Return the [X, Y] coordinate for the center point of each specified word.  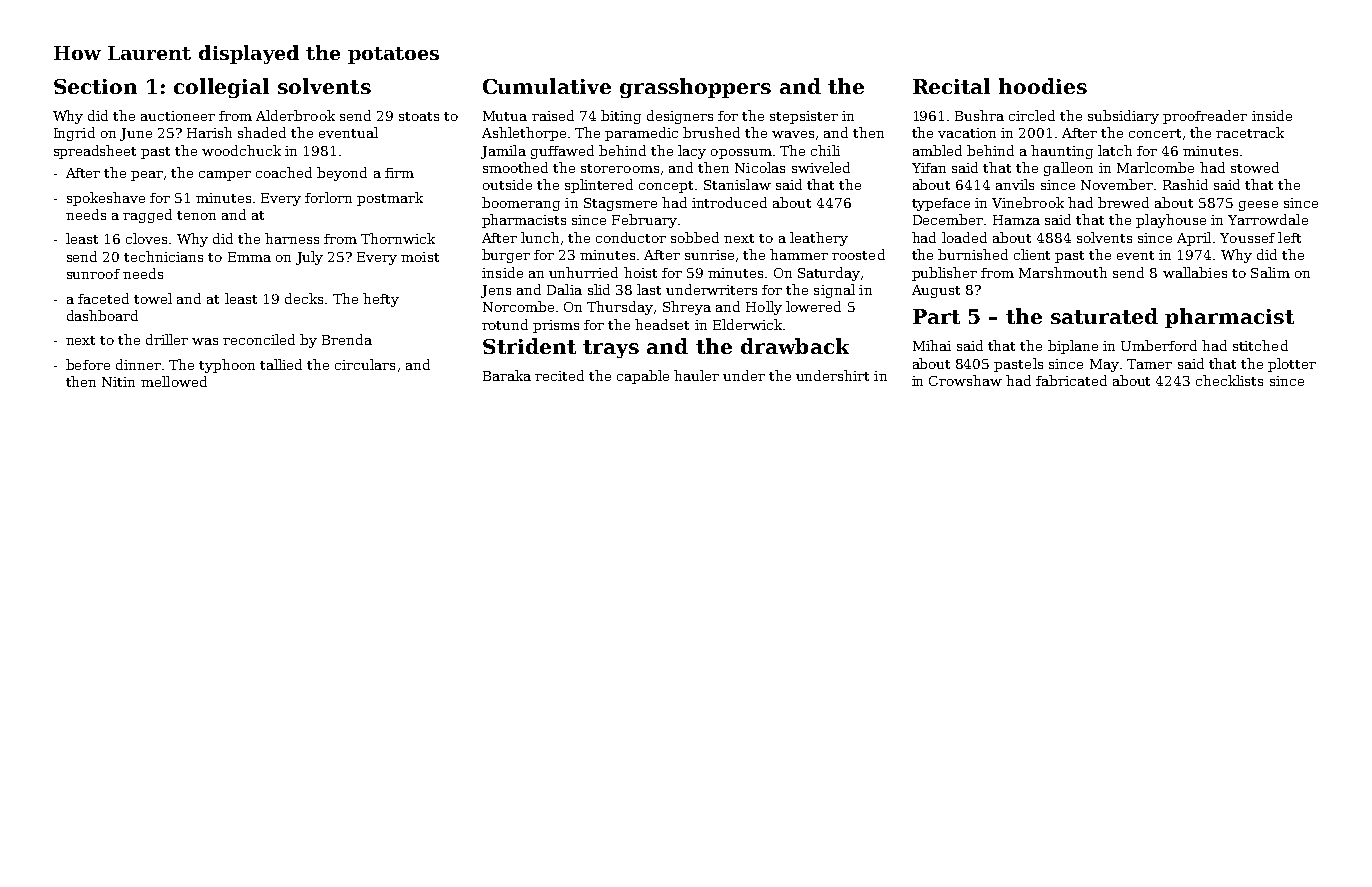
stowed [1255, 167]
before [88, 364]
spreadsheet [95, 152]
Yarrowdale [1268, 219]
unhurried [583, 272]
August [936, 291]
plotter [1292, 365]
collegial [221, 88]
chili [825, 150]
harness [292, 238]
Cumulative [547, 86]
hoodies [1043, 86]
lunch [540, 237]
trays [611, 349]
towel [153, 298]
